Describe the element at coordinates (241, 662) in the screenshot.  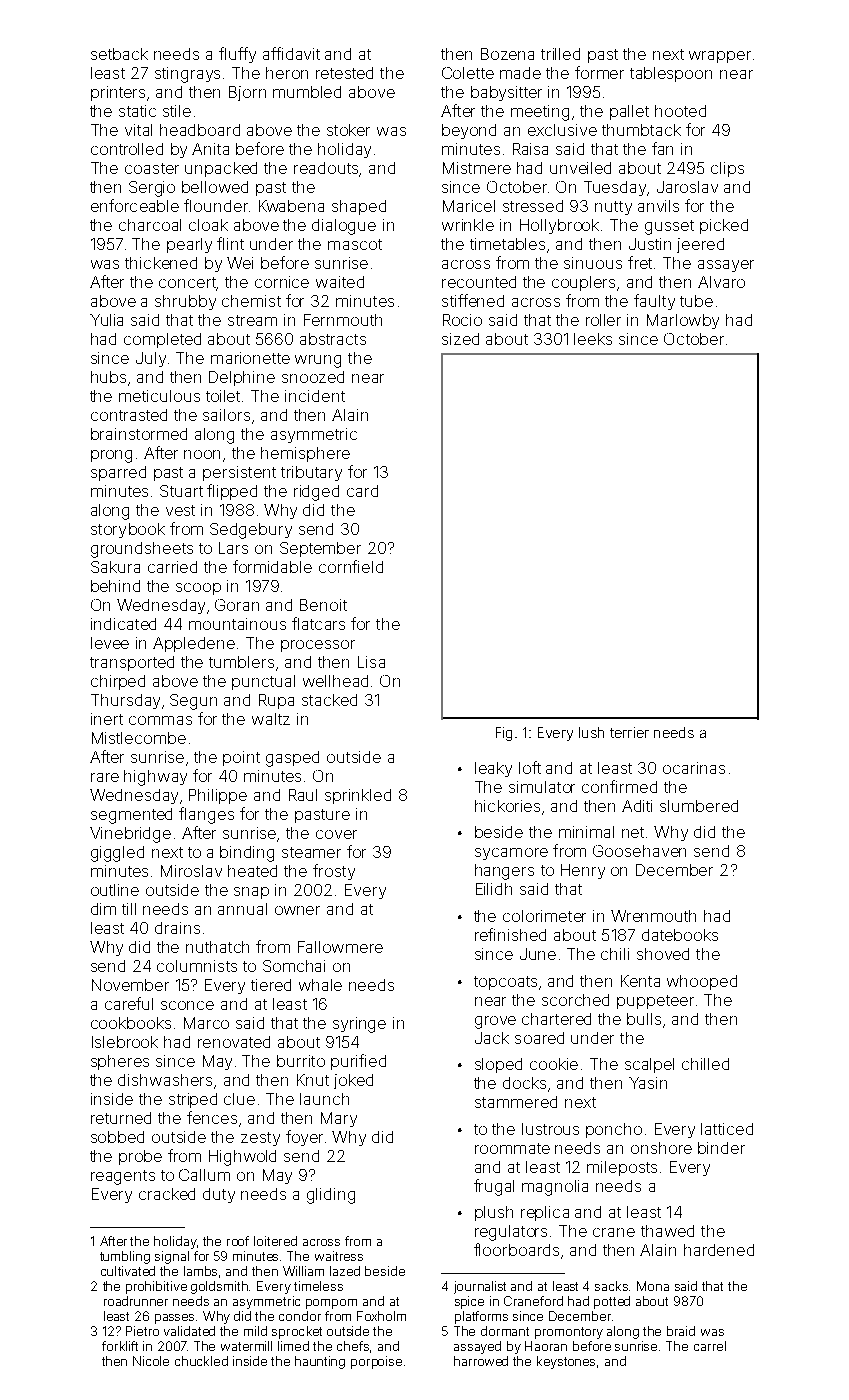
I see `tumblers` at that location.
